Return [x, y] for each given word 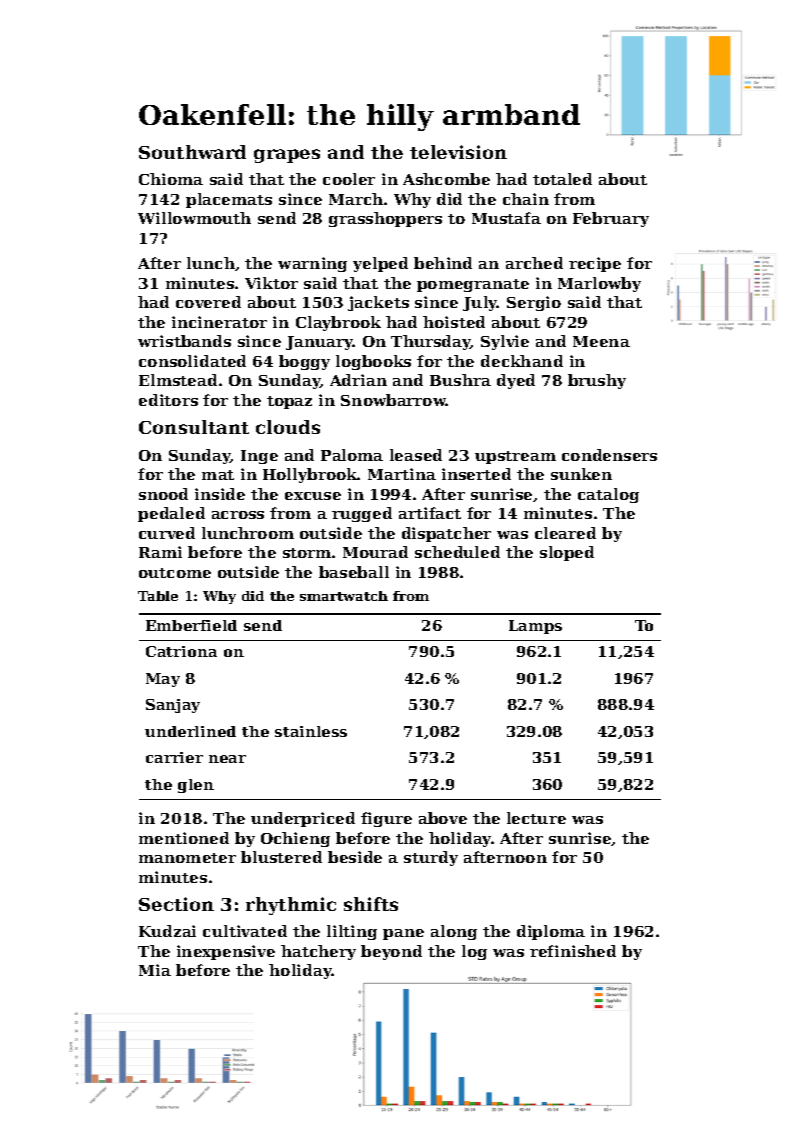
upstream [515, 457]
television [458, 152]
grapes [287, 156]
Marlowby [599, 284]
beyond [391, 952]
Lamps [535, 627]
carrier [174, 757]
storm [307, 553]
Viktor [271, 283]
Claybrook [338, 323]
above [443, 818]
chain [526, 199]
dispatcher [446, 534]
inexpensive [226, 952]
